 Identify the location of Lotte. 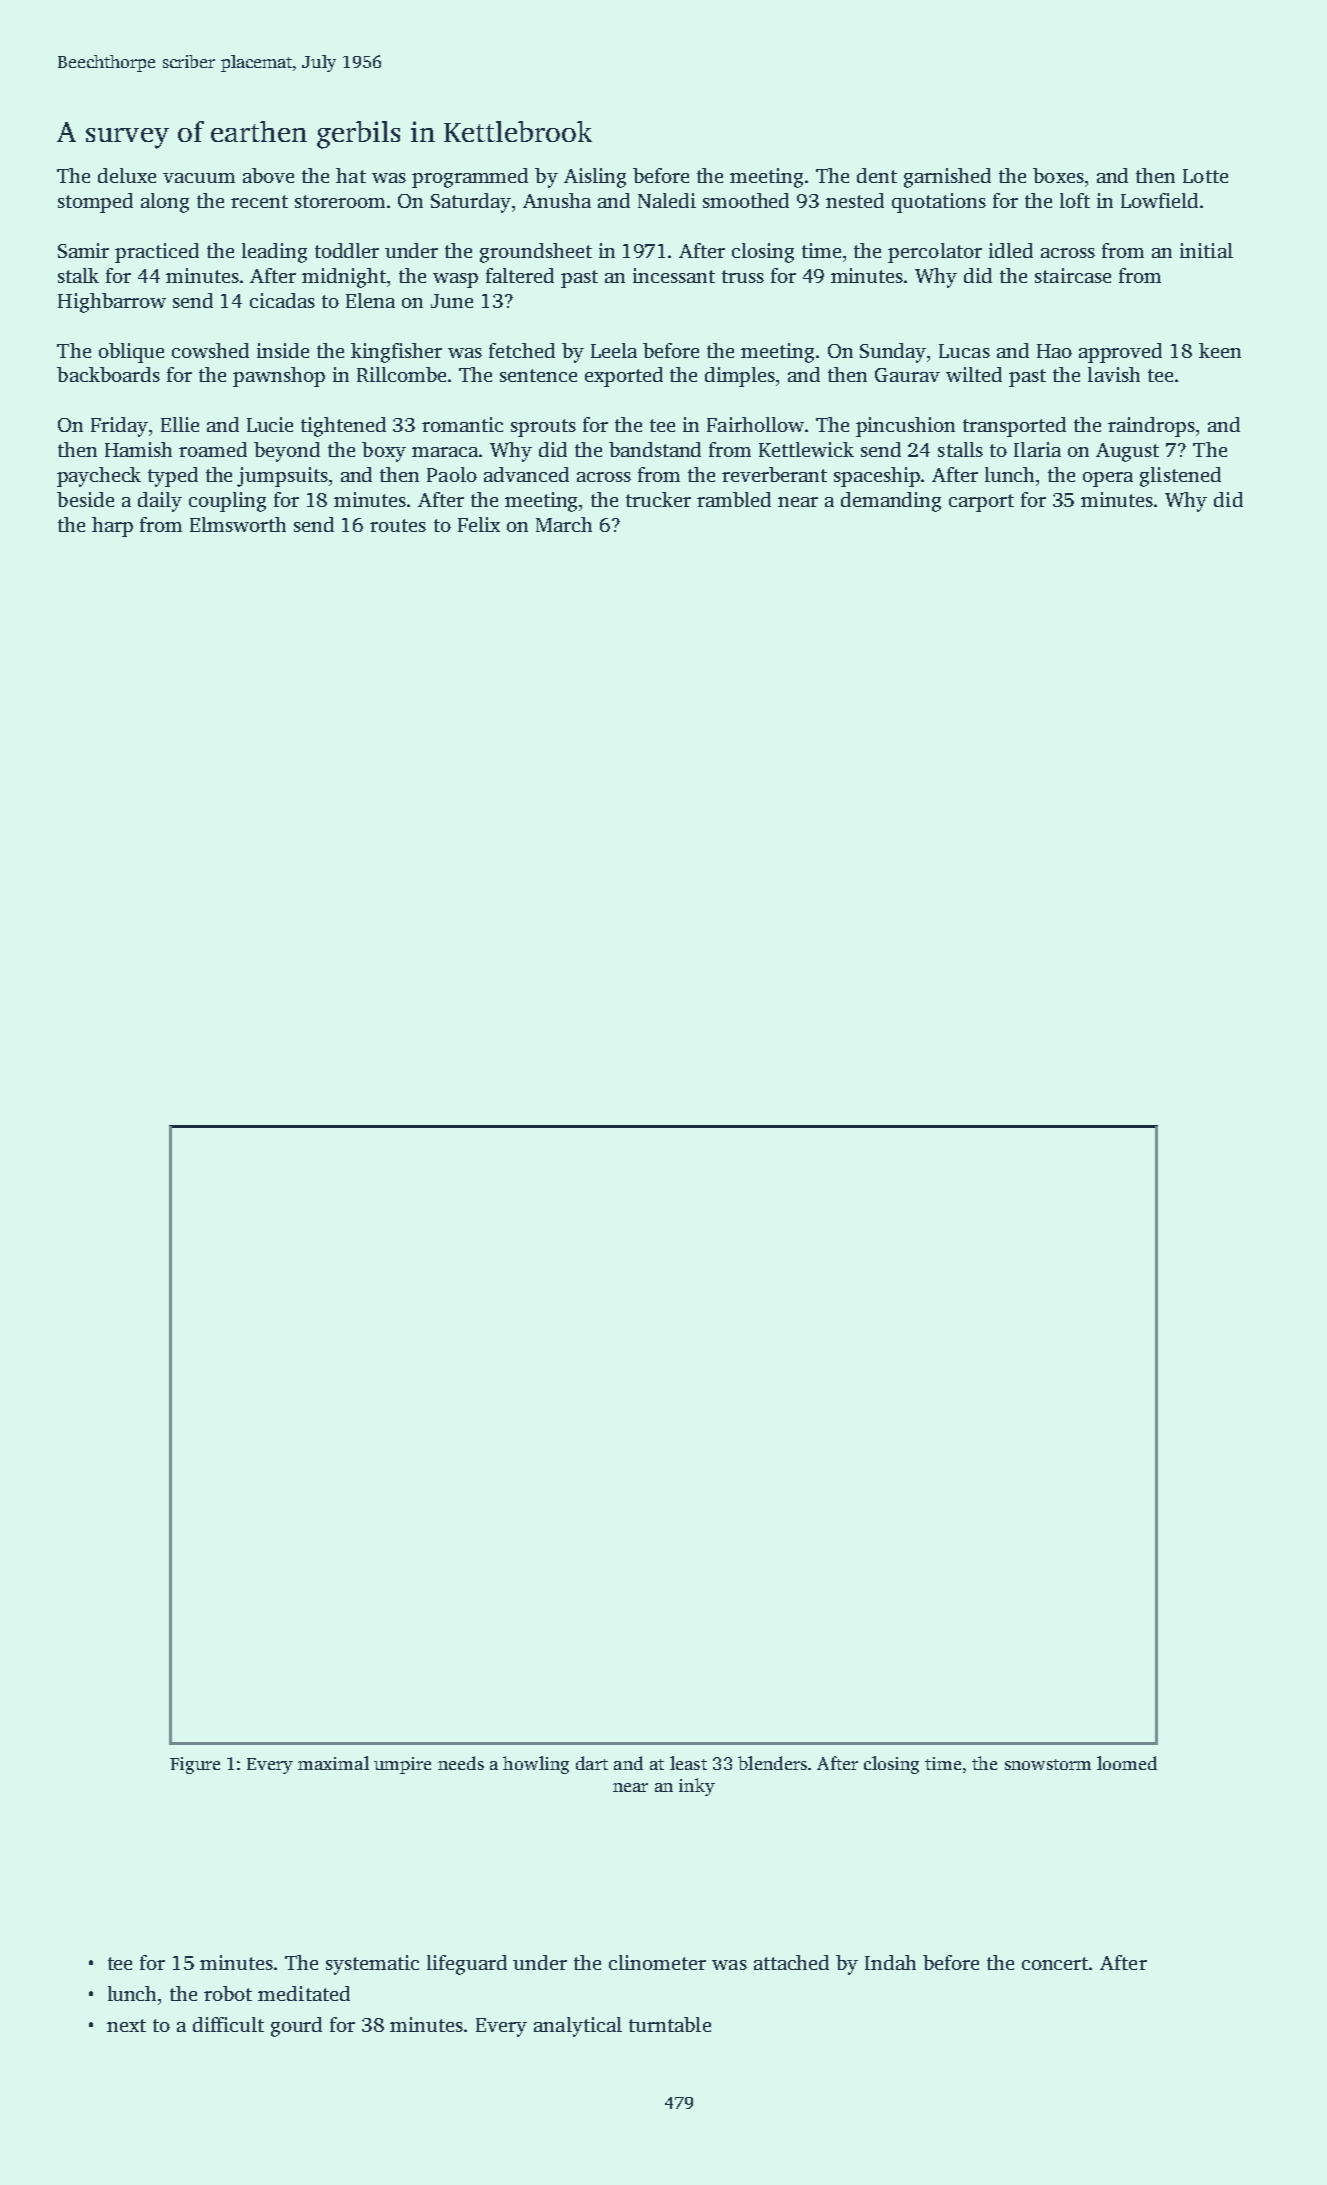
(1205, 176).
